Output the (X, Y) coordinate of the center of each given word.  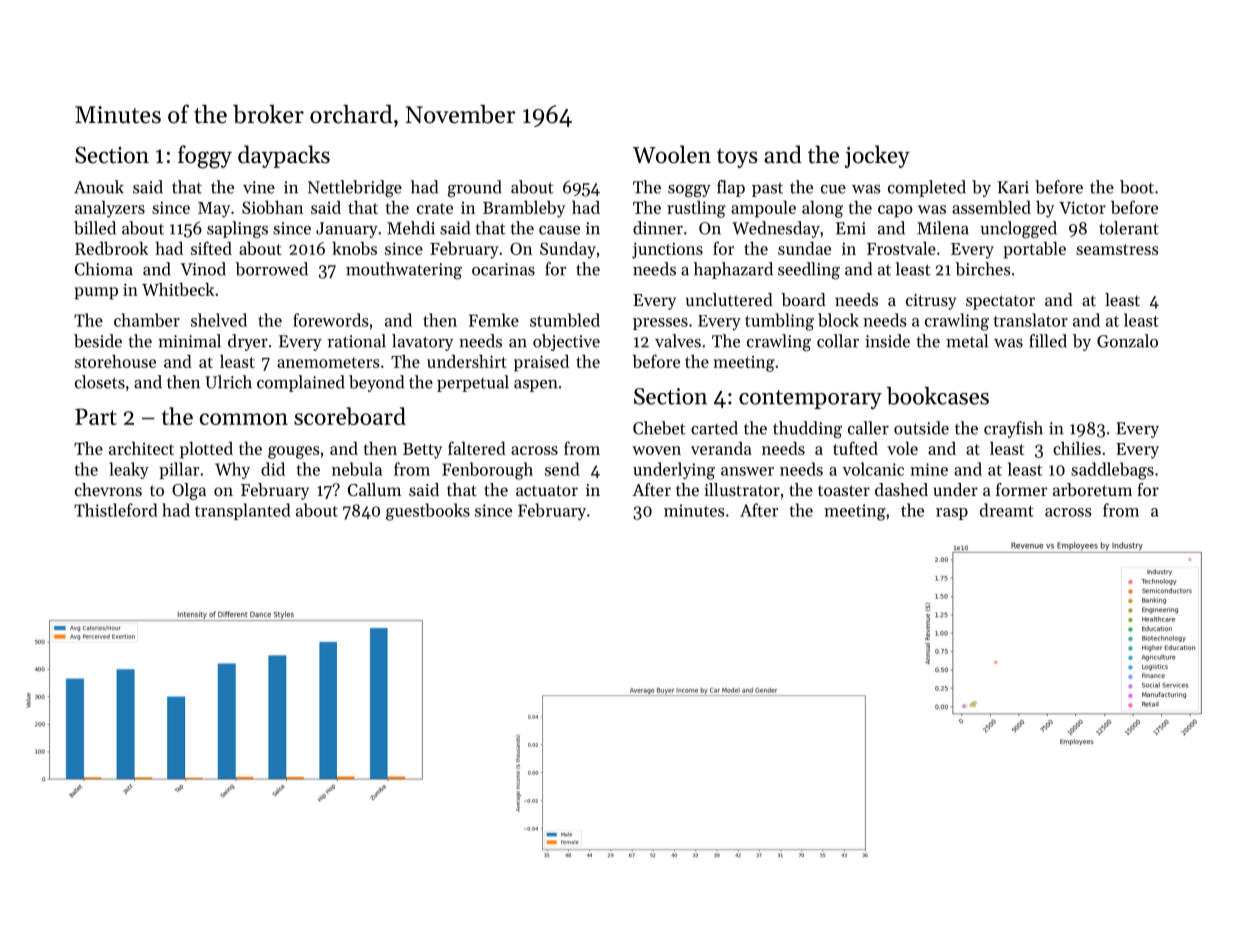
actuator (547, 490)
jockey (877, 156)
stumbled (565, 320)
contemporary (810, 399)
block (838, 320)
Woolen (672, 154)
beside (98, 341)
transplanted (242, 511)
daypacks (284, 156)
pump (96, 293)
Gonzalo (1127, 341)
